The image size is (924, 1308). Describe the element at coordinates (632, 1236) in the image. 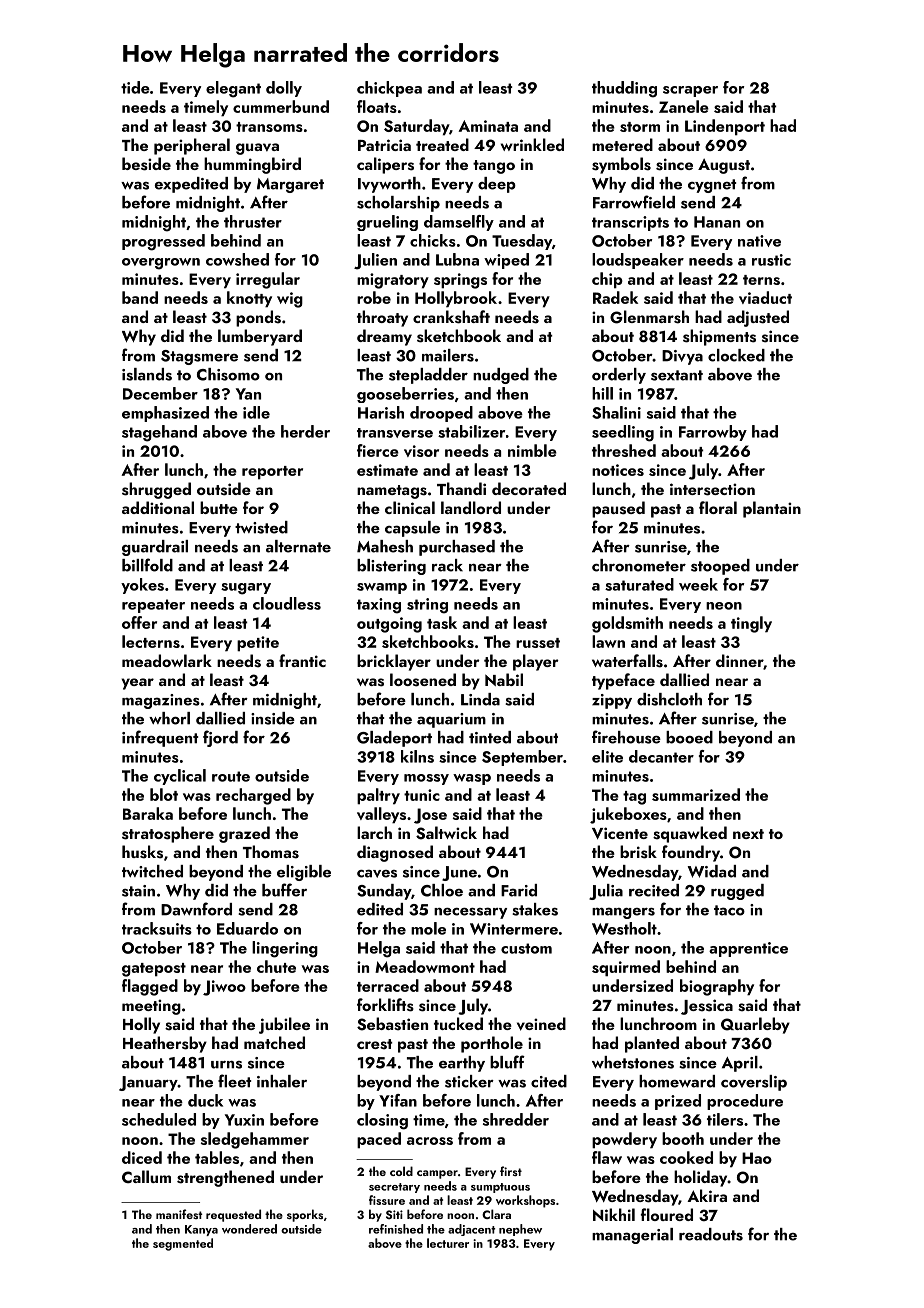

I see `managerial` at that location.
